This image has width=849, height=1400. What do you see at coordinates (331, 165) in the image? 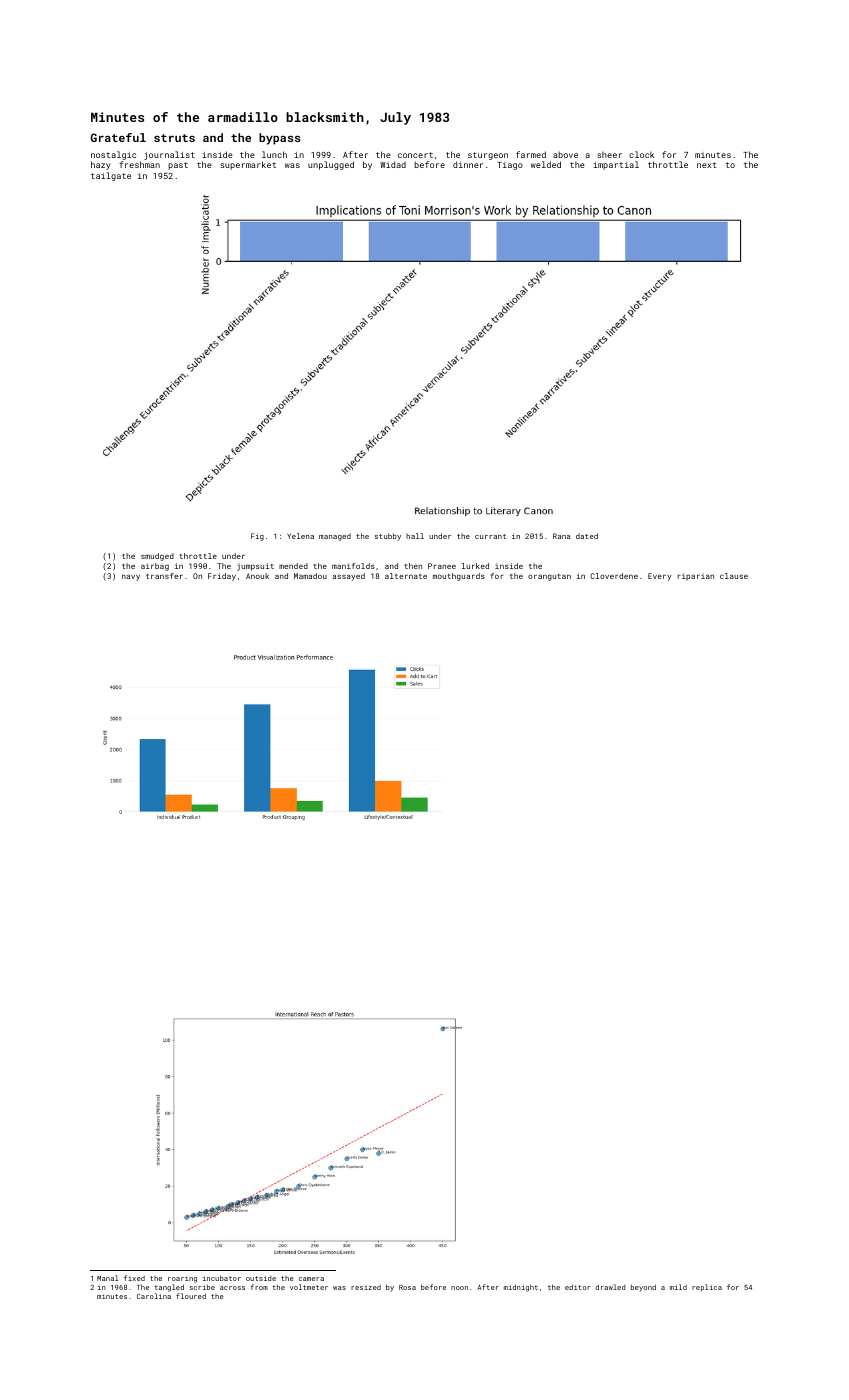
I see `unplugged` at bounding box center [331, 165].
